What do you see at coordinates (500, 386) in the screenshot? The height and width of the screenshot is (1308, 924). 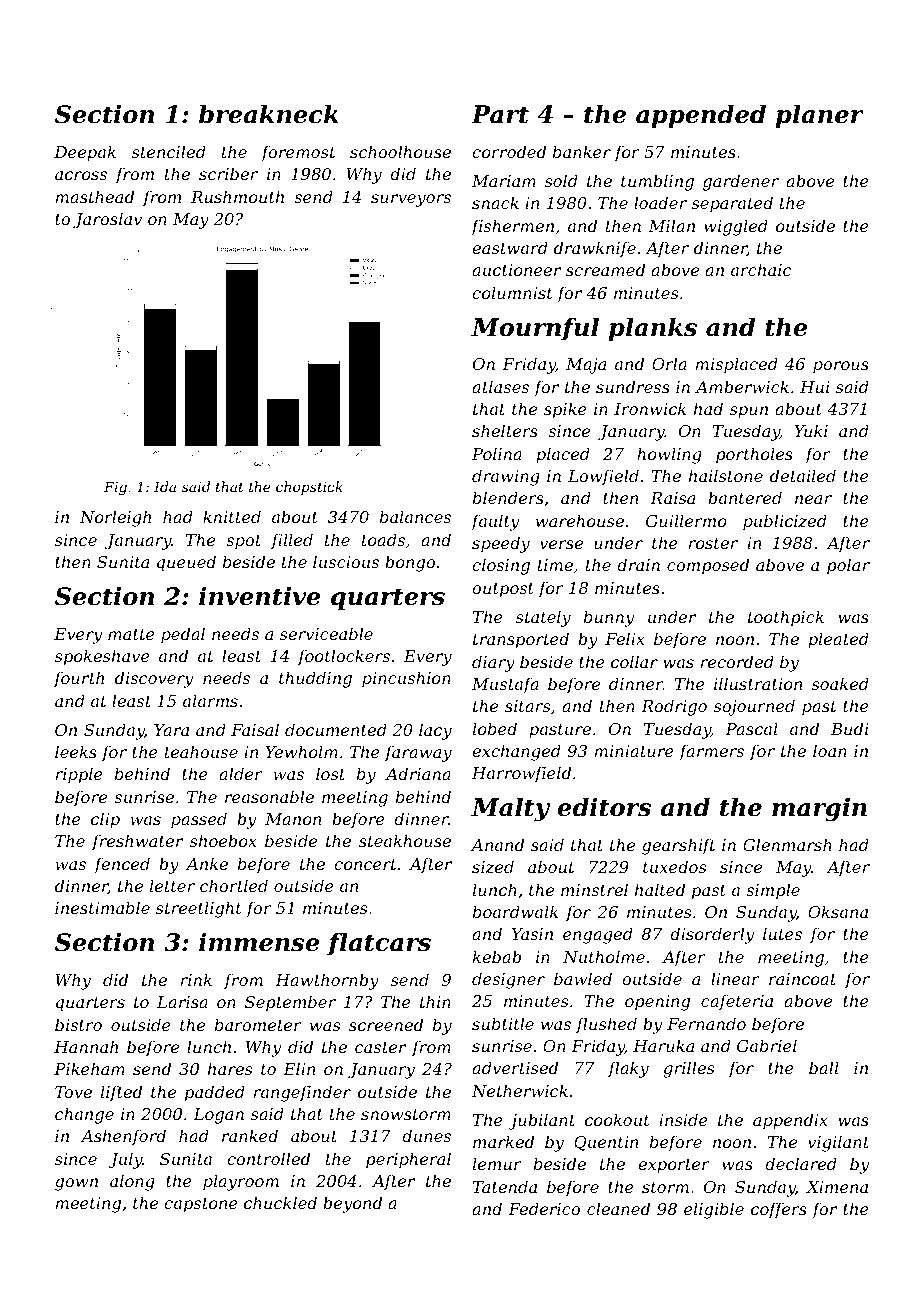 I see `atlases` at bounding box center [500, 386].
